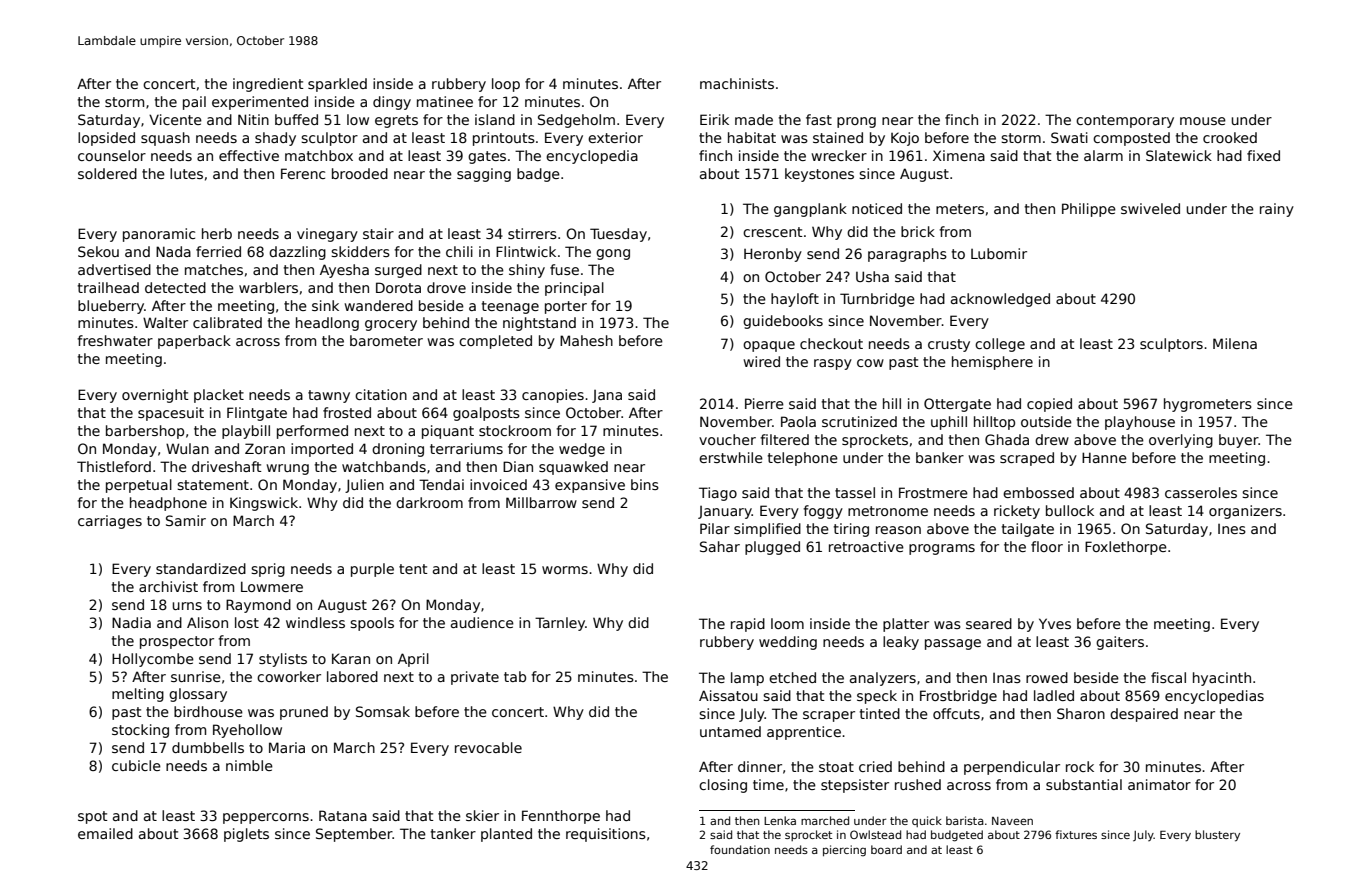 Image resolution: width=1372 pixels, height=887 pixels. I want to click on ingredient, so click(268, 85).
